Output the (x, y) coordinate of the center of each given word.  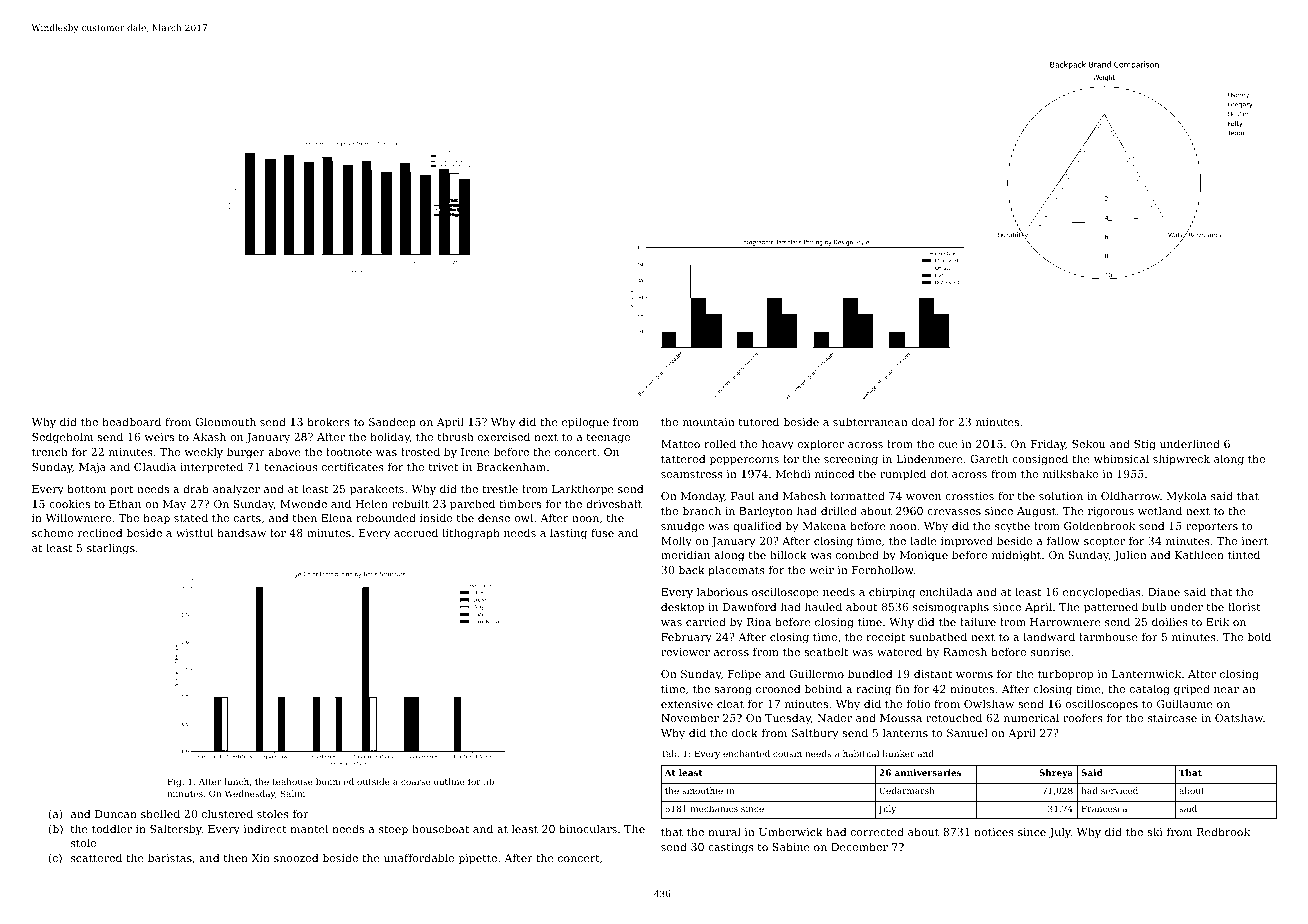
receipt (885, 638)
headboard (131, 421)
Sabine (791, 846)
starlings (111, 549)
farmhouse (1108, 636)
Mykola (1186, 497)
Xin (261, 858)
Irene (475, 452)
